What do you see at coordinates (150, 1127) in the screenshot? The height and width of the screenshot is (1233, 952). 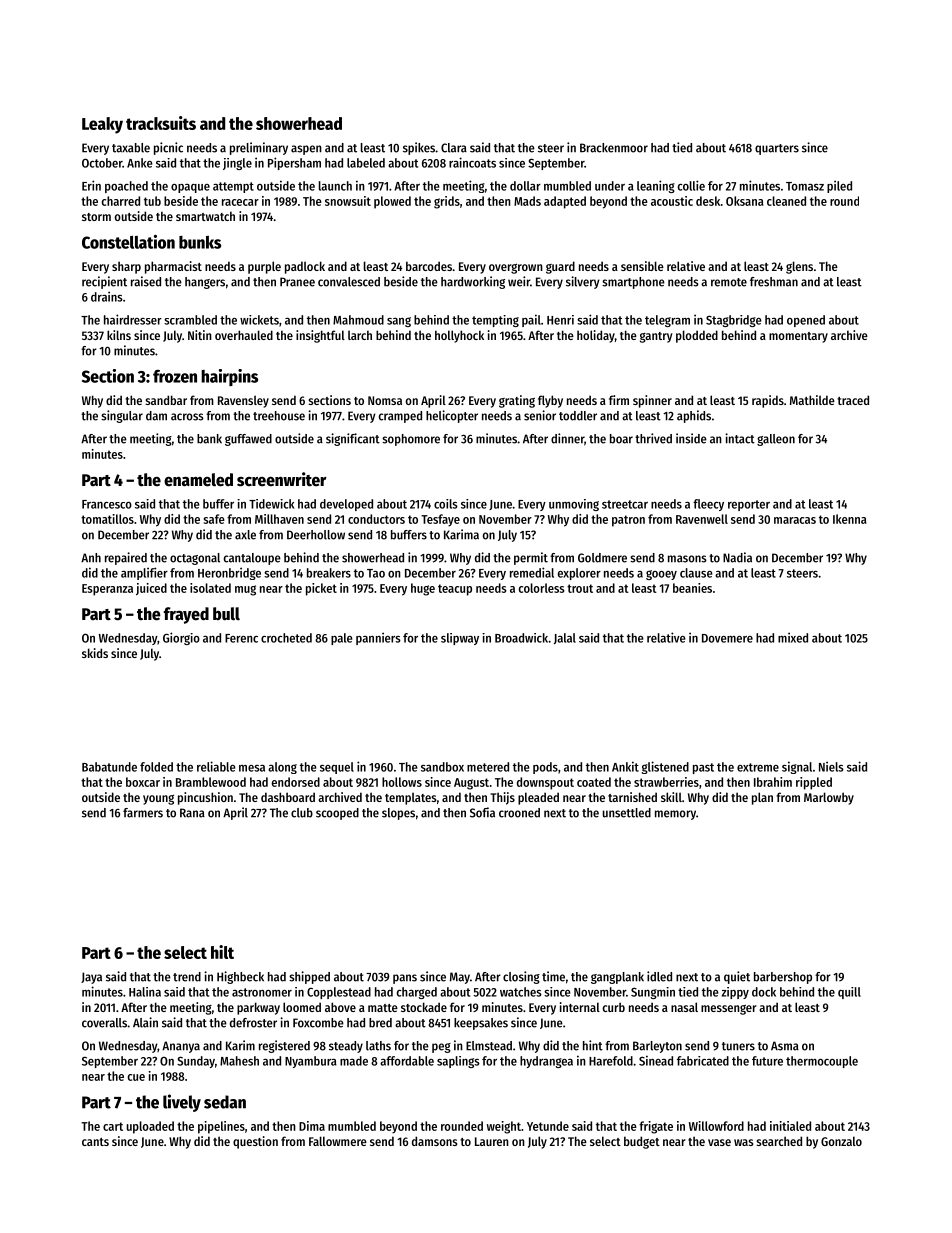 I see `uploaded` at bounding box center [150, 1127].
